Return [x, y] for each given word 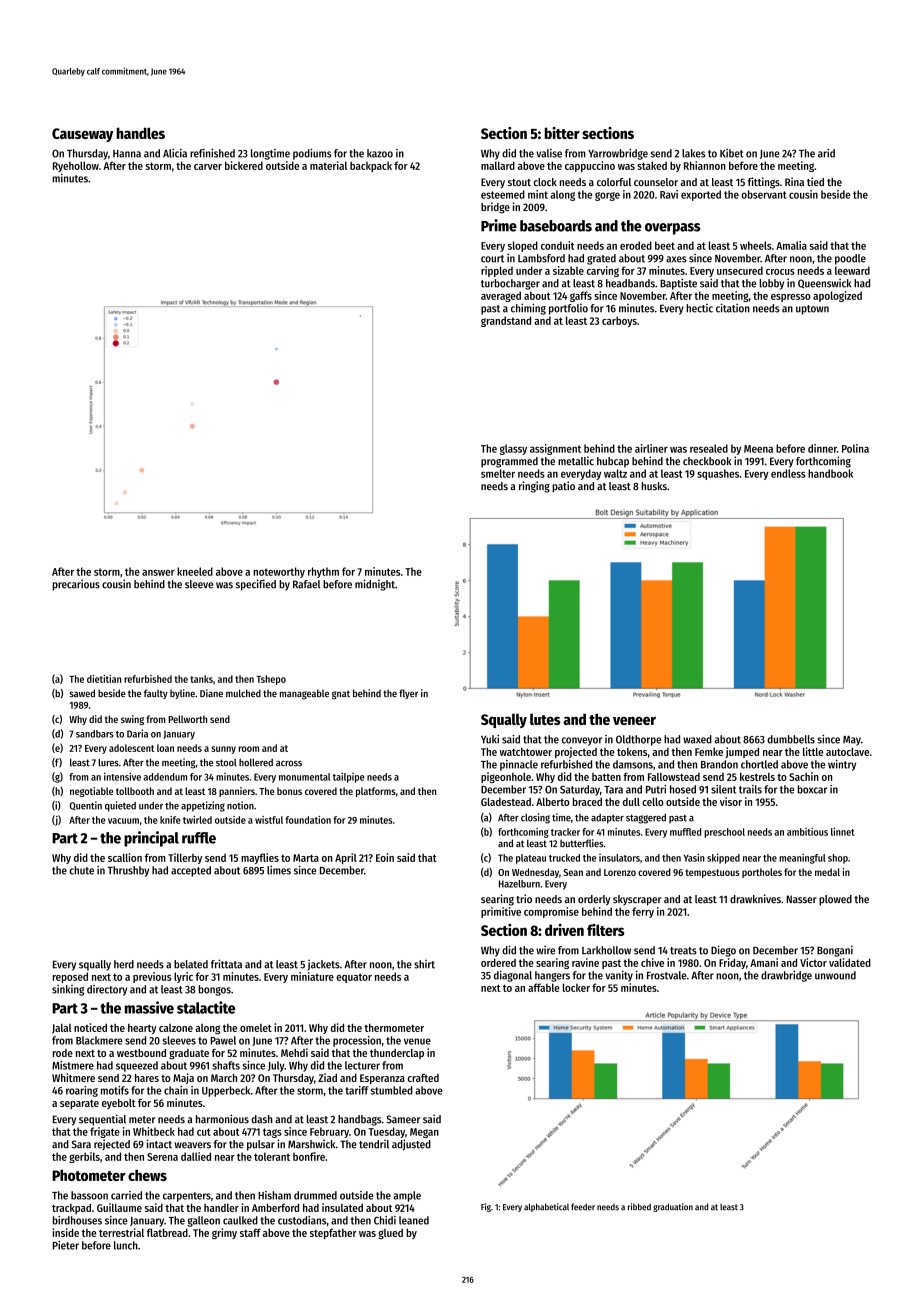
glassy [513, 449]
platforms [376, 792]
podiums [312, 154]
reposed [70, 977]
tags [272, 1133]
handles [141, 133]
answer [158, 573]
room [249, 749]
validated [850, 962]
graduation [673, 1207]
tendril [374, 1144]
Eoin [385, 857]
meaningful [802, 859]
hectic [699, 308]
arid [826, 153]
